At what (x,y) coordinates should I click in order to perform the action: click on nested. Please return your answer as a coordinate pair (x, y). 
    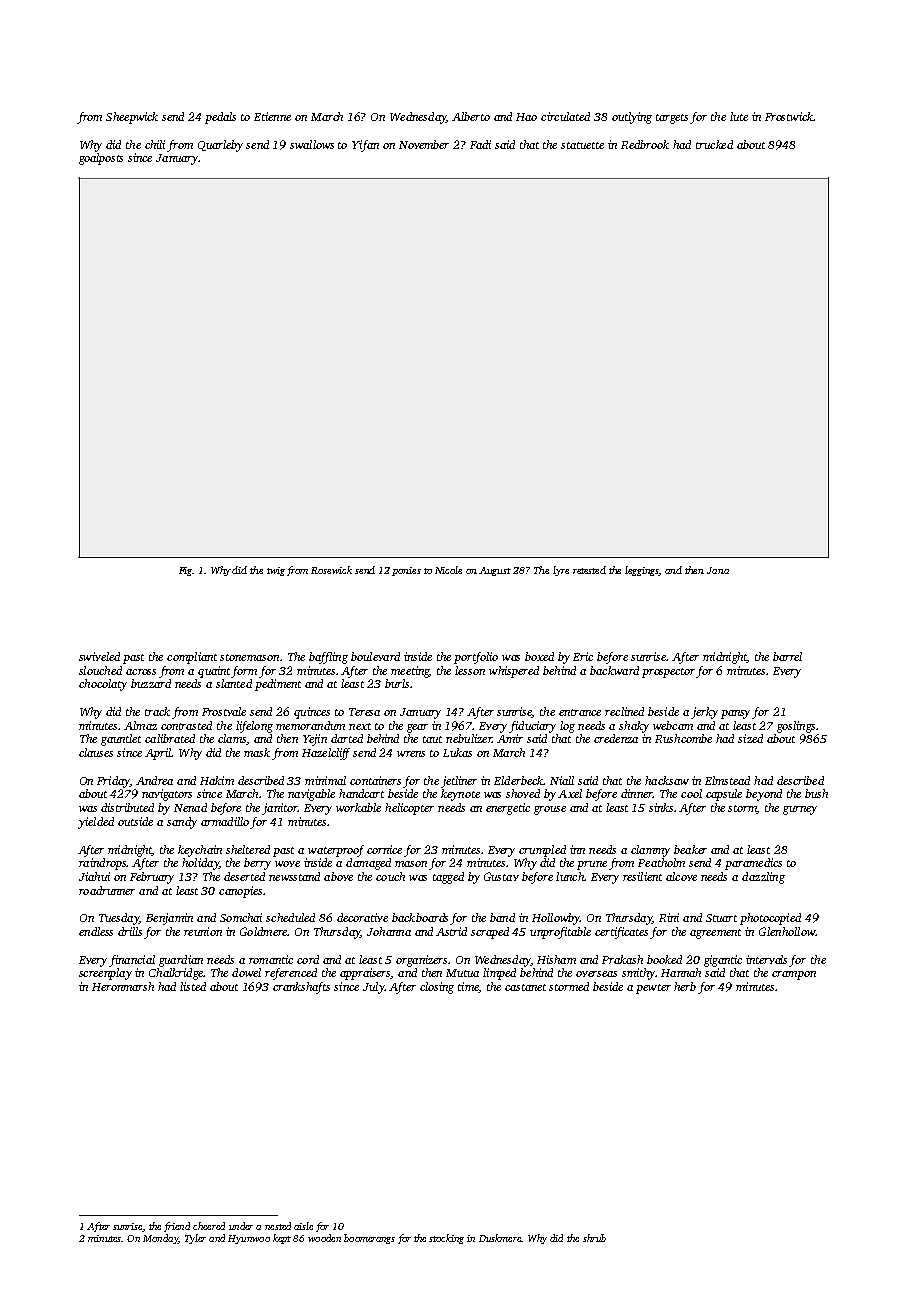
    Looking at the image, I should click on (278, 1226).
